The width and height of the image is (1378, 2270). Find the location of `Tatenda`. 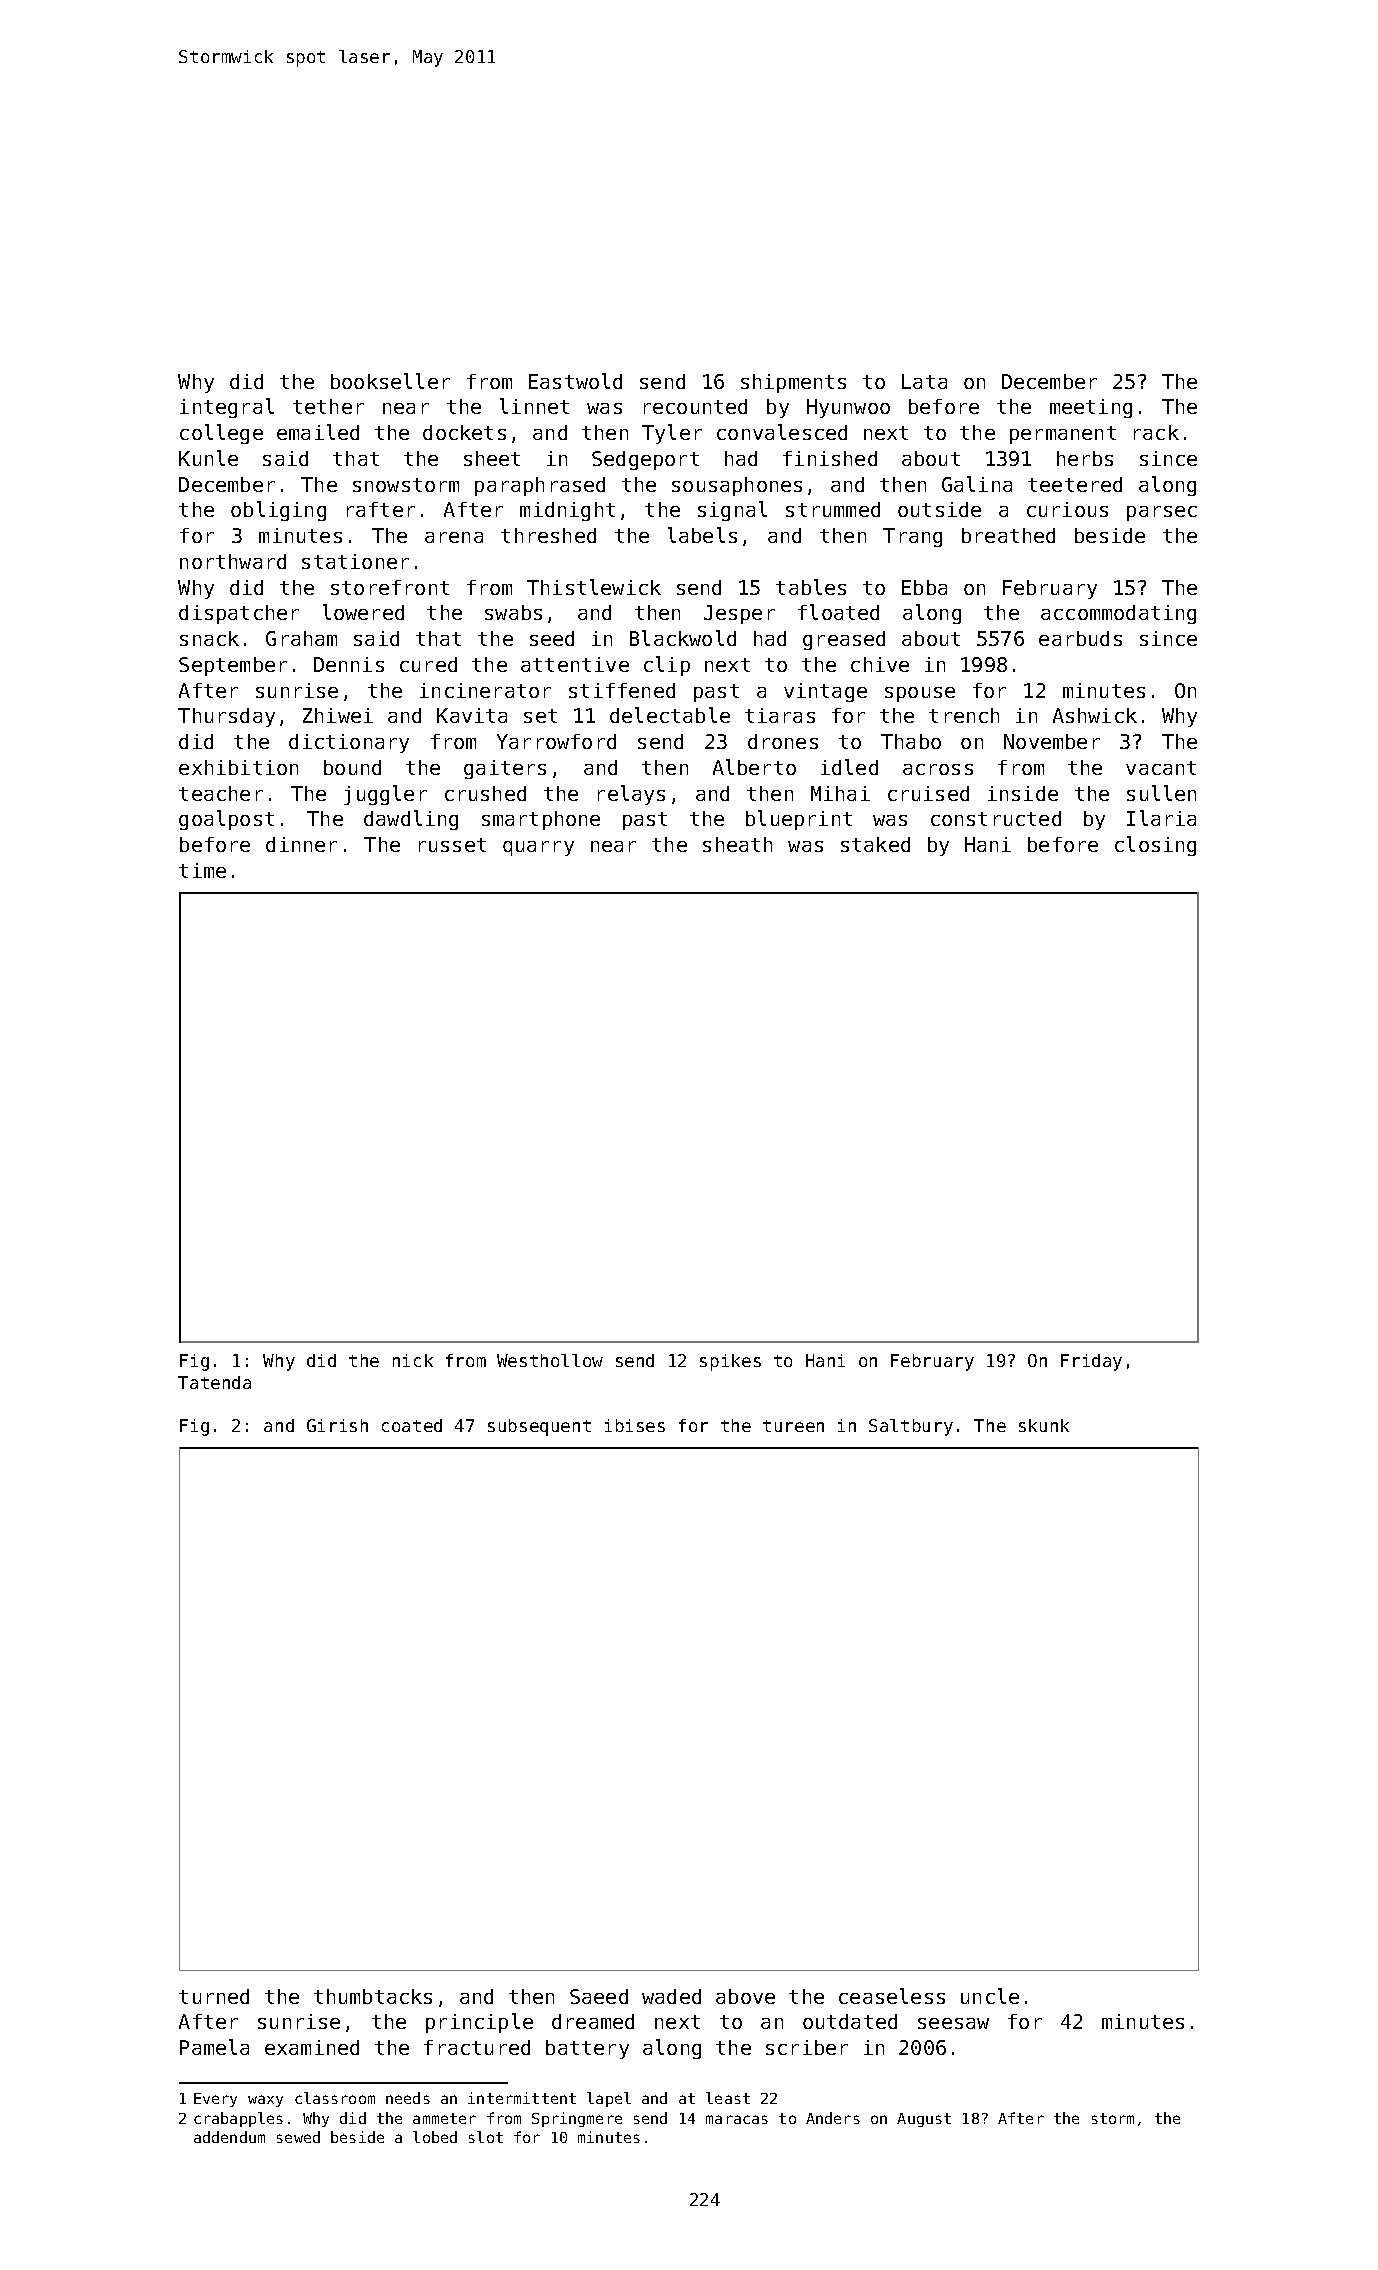

Tatenda is located at coordinates (214, 1382).
